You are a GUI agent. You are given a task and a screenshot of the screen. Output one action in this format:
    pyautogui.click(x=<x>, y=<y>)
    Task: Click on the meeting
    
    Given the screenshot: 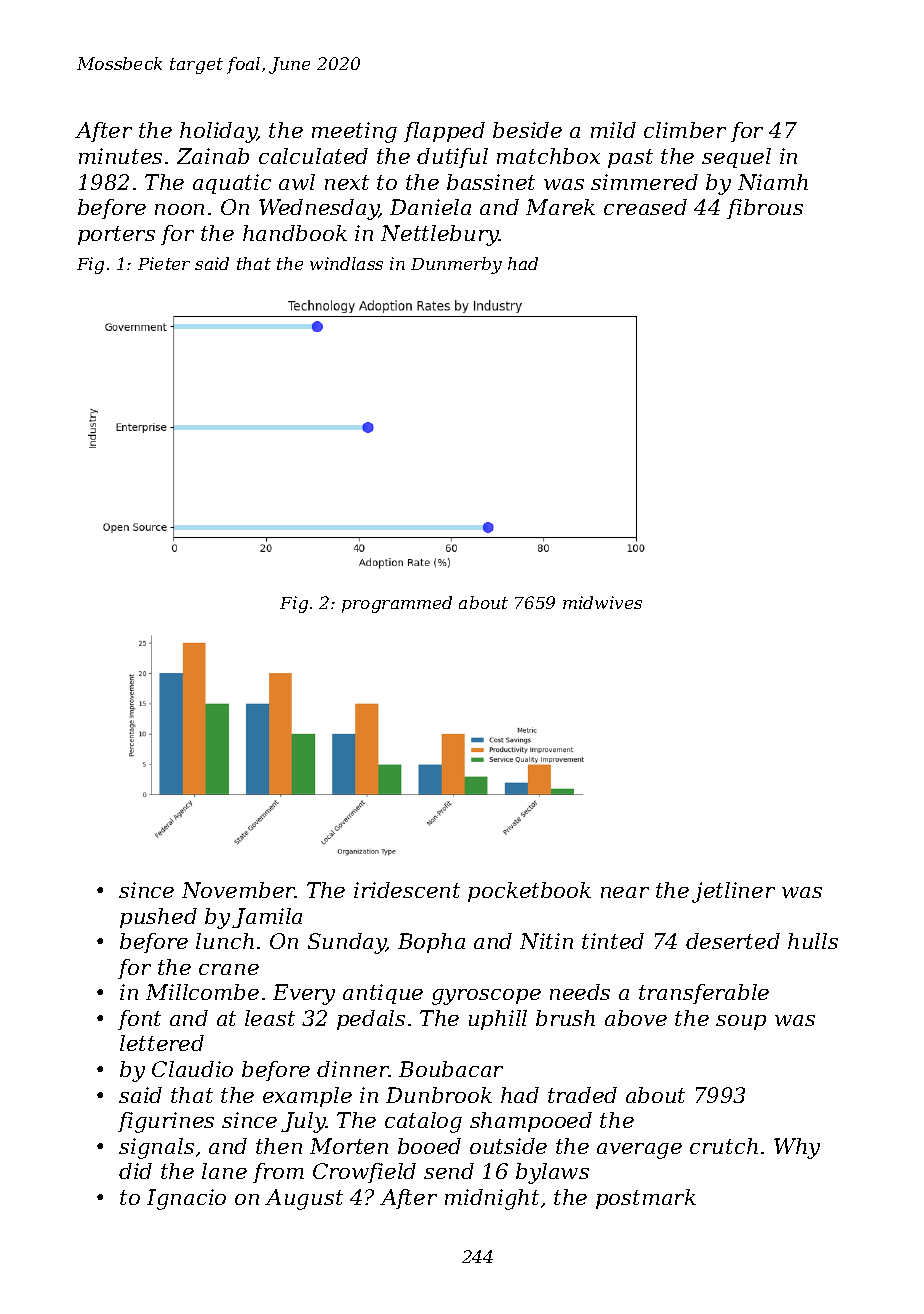 What is the action you would take?
    pyautogui.click(x=354, y=132)
